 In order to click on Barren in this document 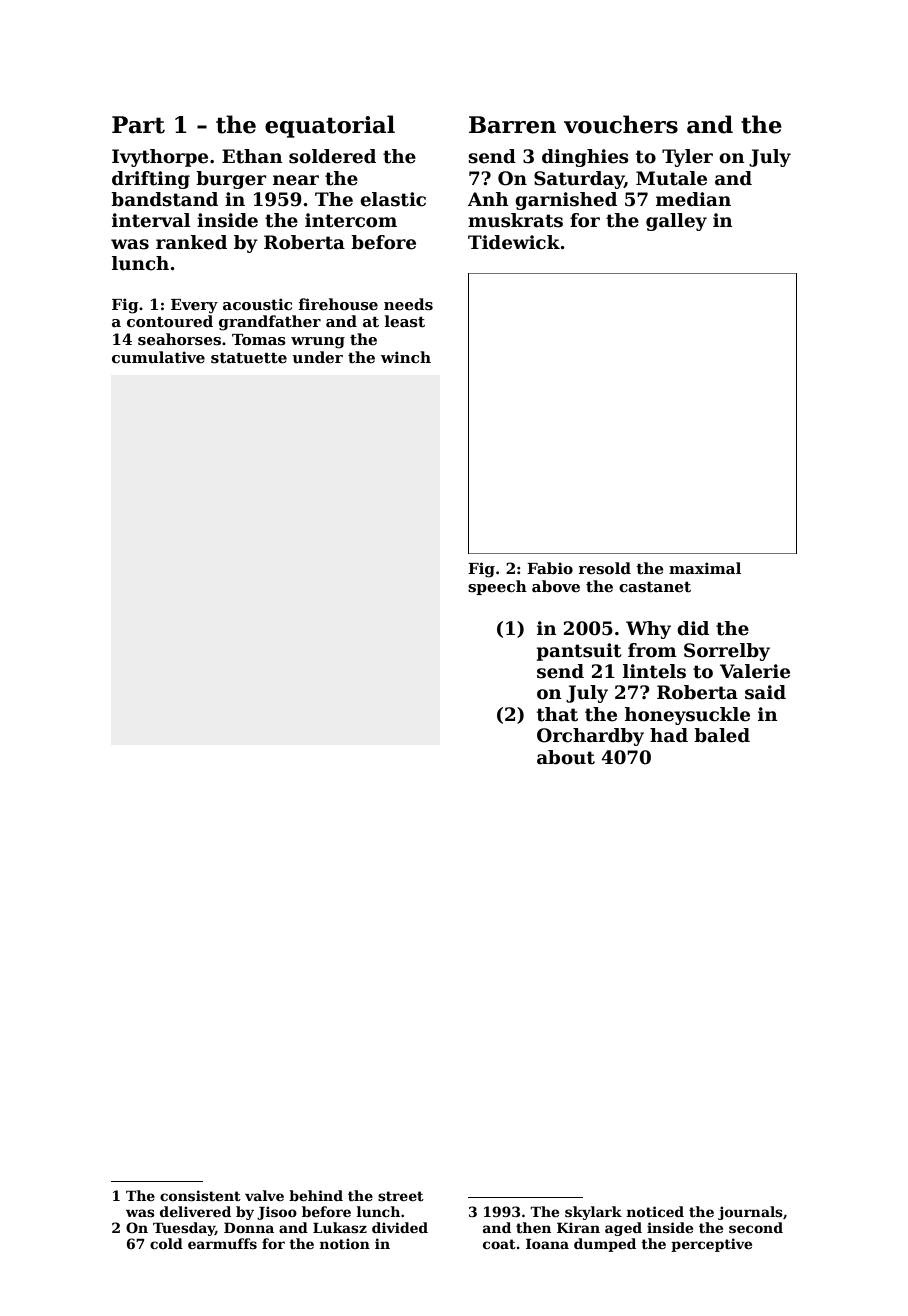, I will do `click(512, 125)`.
